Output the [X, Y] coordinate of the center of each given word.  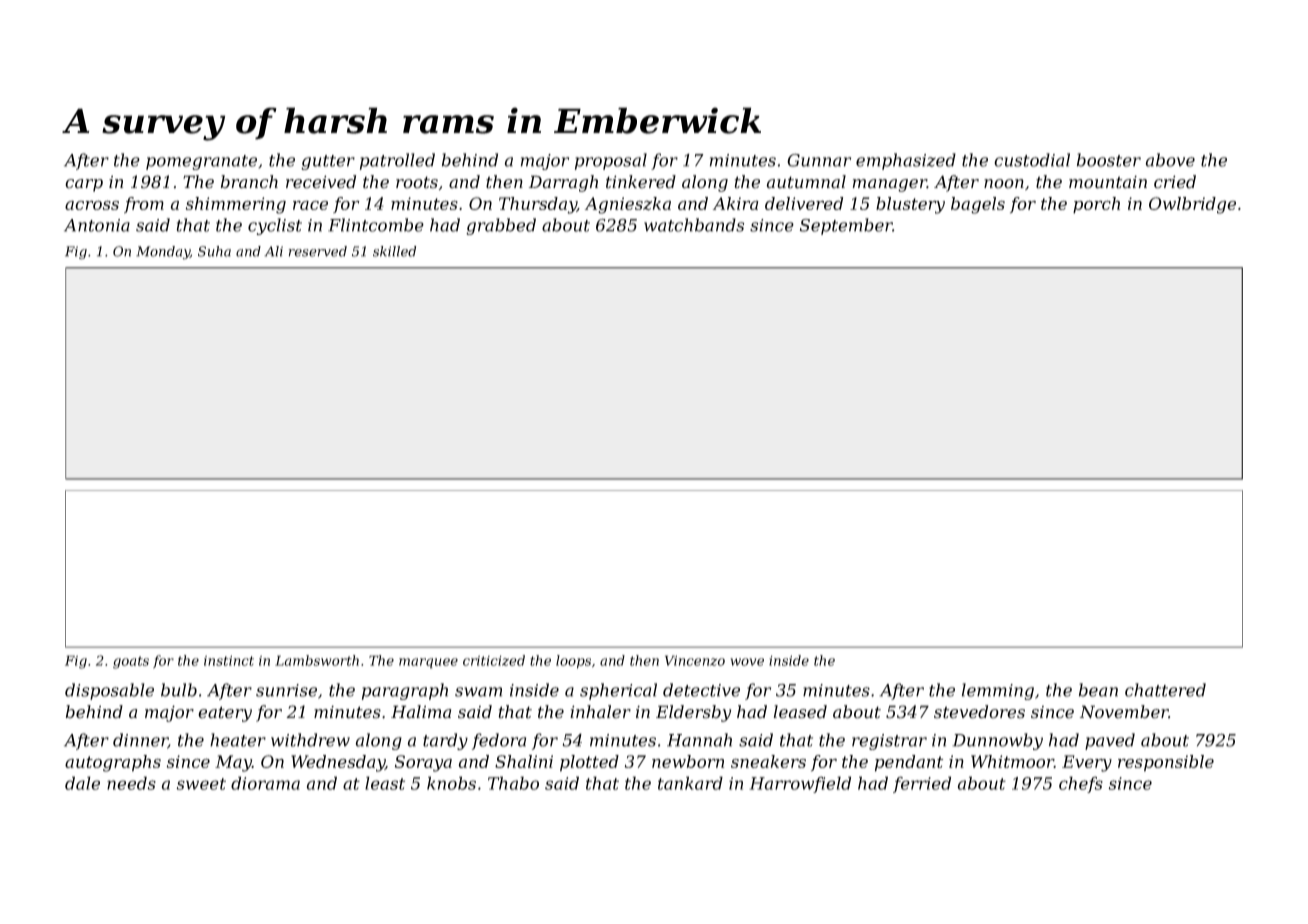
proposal [611, 161]
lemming [998, 691]
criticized [494, 660]
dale [82, 783]
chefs [1081, 784]
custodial [1032, 160]
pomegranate [201, 162]
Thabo [513, 783]
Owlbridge [1192, 205]
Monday [163, 253]
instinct [229, 660]
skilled [394, 251]
